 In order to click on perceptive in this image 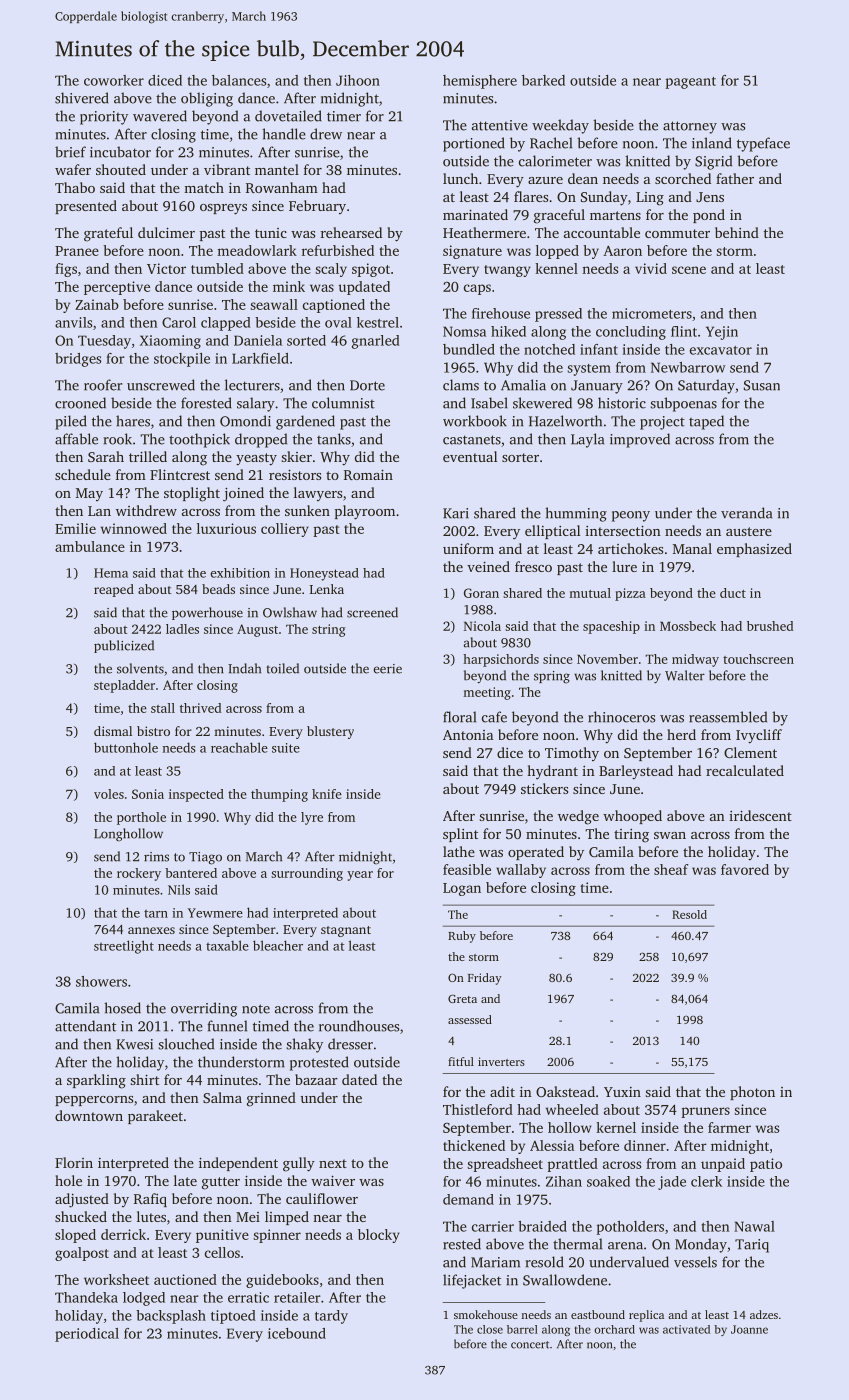, I will do `click(117, 288)`.
